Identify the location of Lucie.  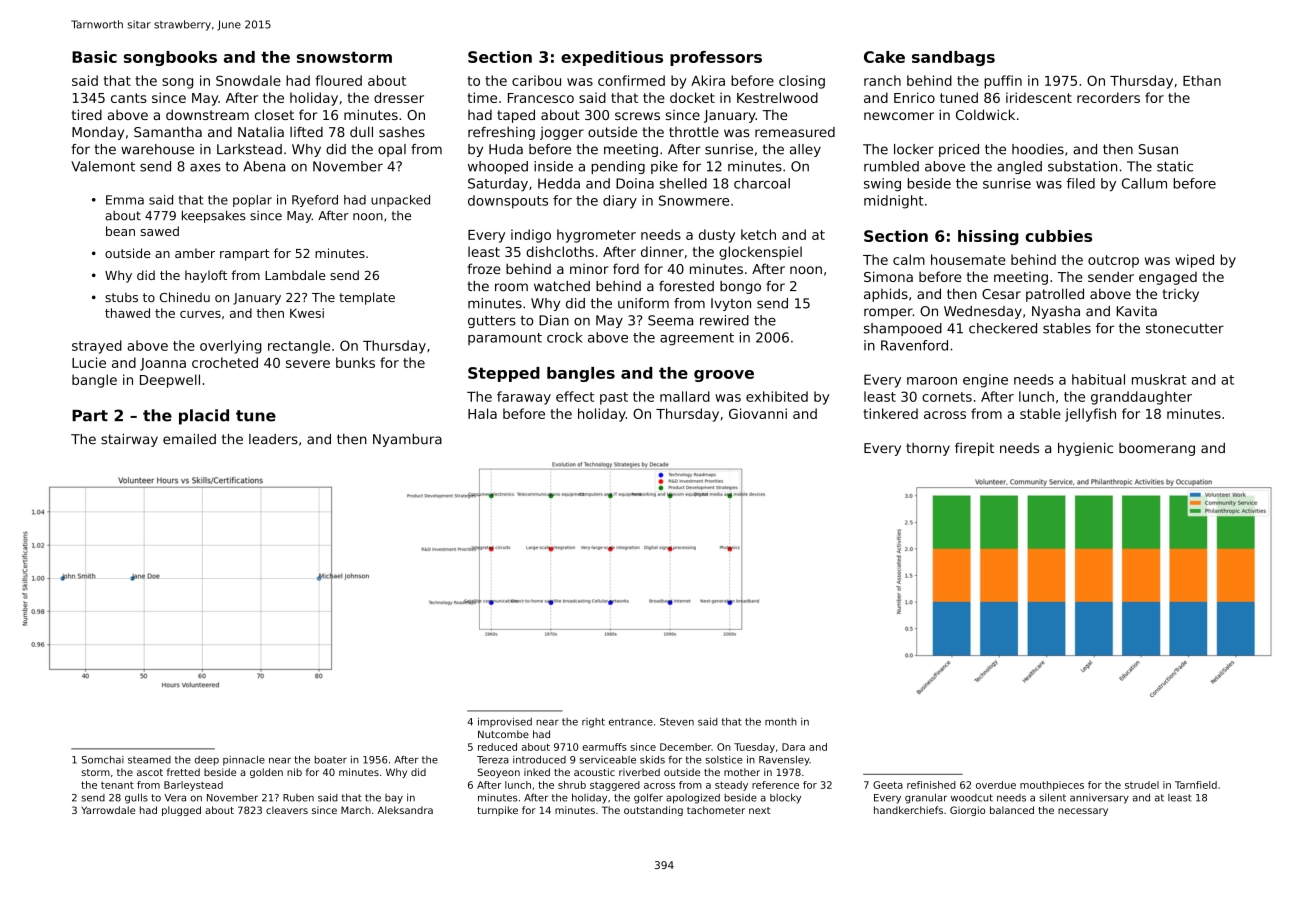
(89, 362).
